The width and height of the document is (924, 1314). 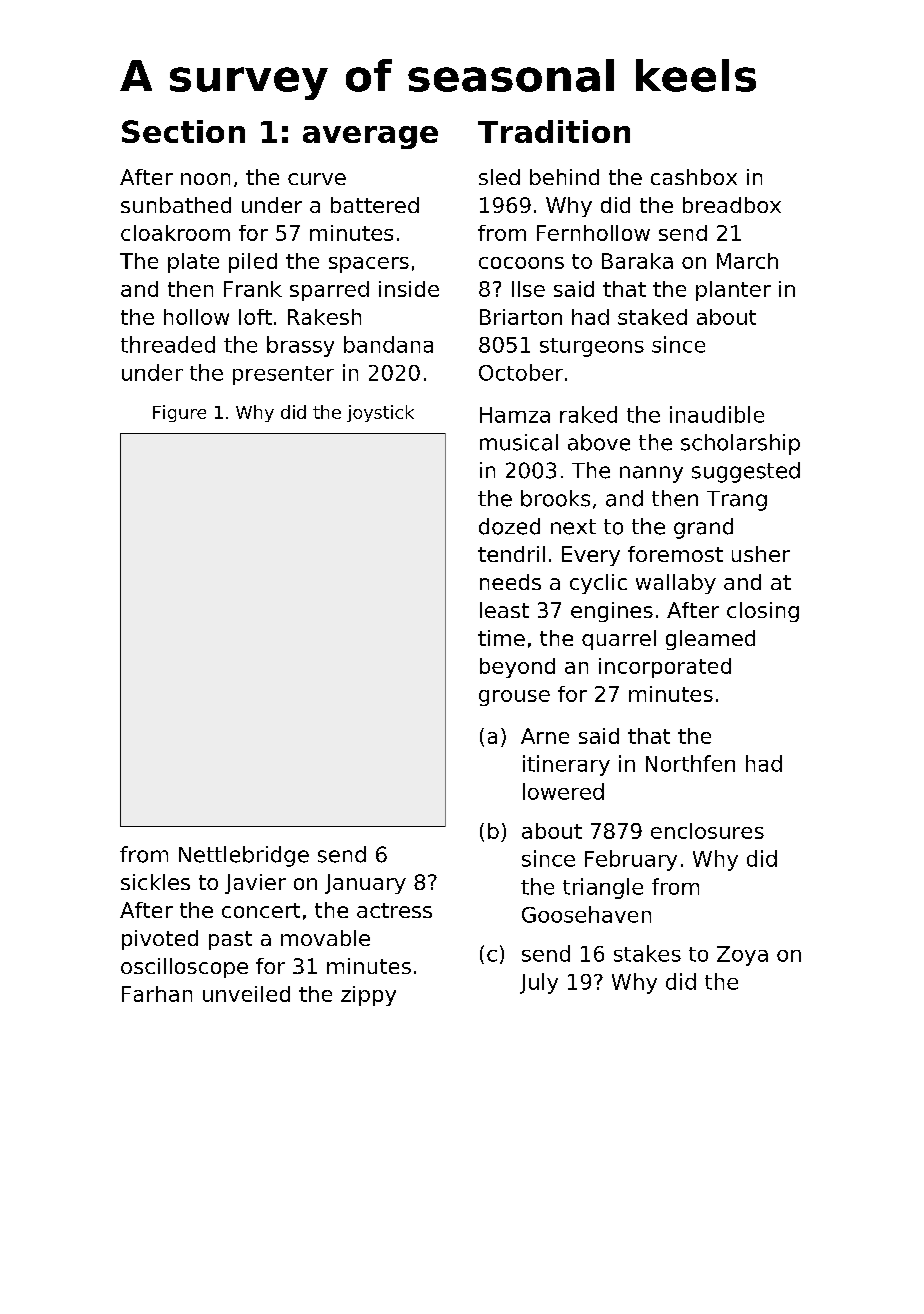 I want to click on enclosures, so click(x=707, y=831).
